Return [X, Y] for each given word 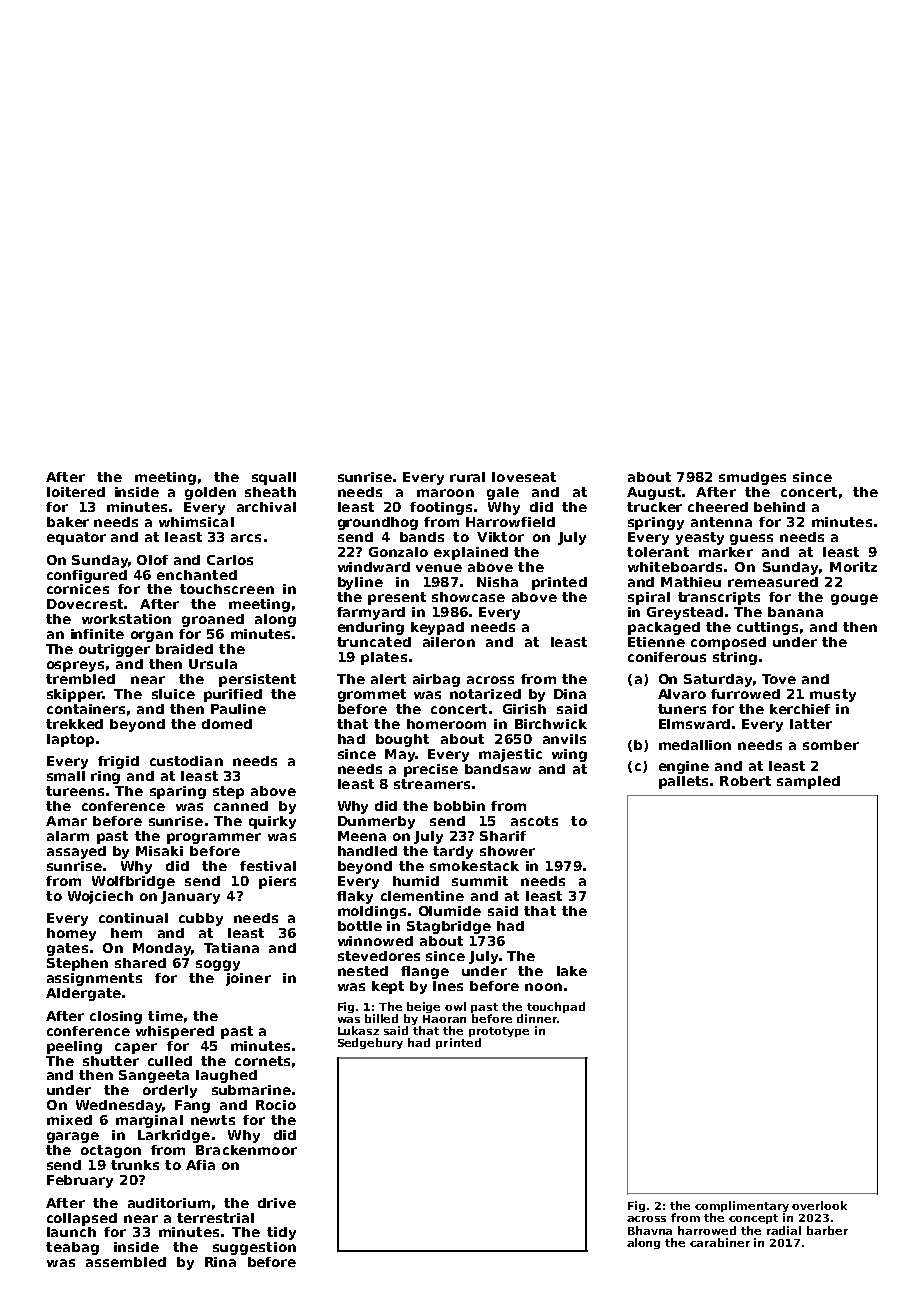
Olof [152, 560]
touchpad [556, 1007]
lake [572, 971]
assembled [126, 1262]
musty [833, 695]
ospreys [75, 666]
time [165, 1016]
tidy [281, 1233]
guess [751, 539]
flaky [355, 897]
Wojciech [100, 897]
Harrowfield [510, 522]
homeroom [446, 724]
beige [423, 1007]
